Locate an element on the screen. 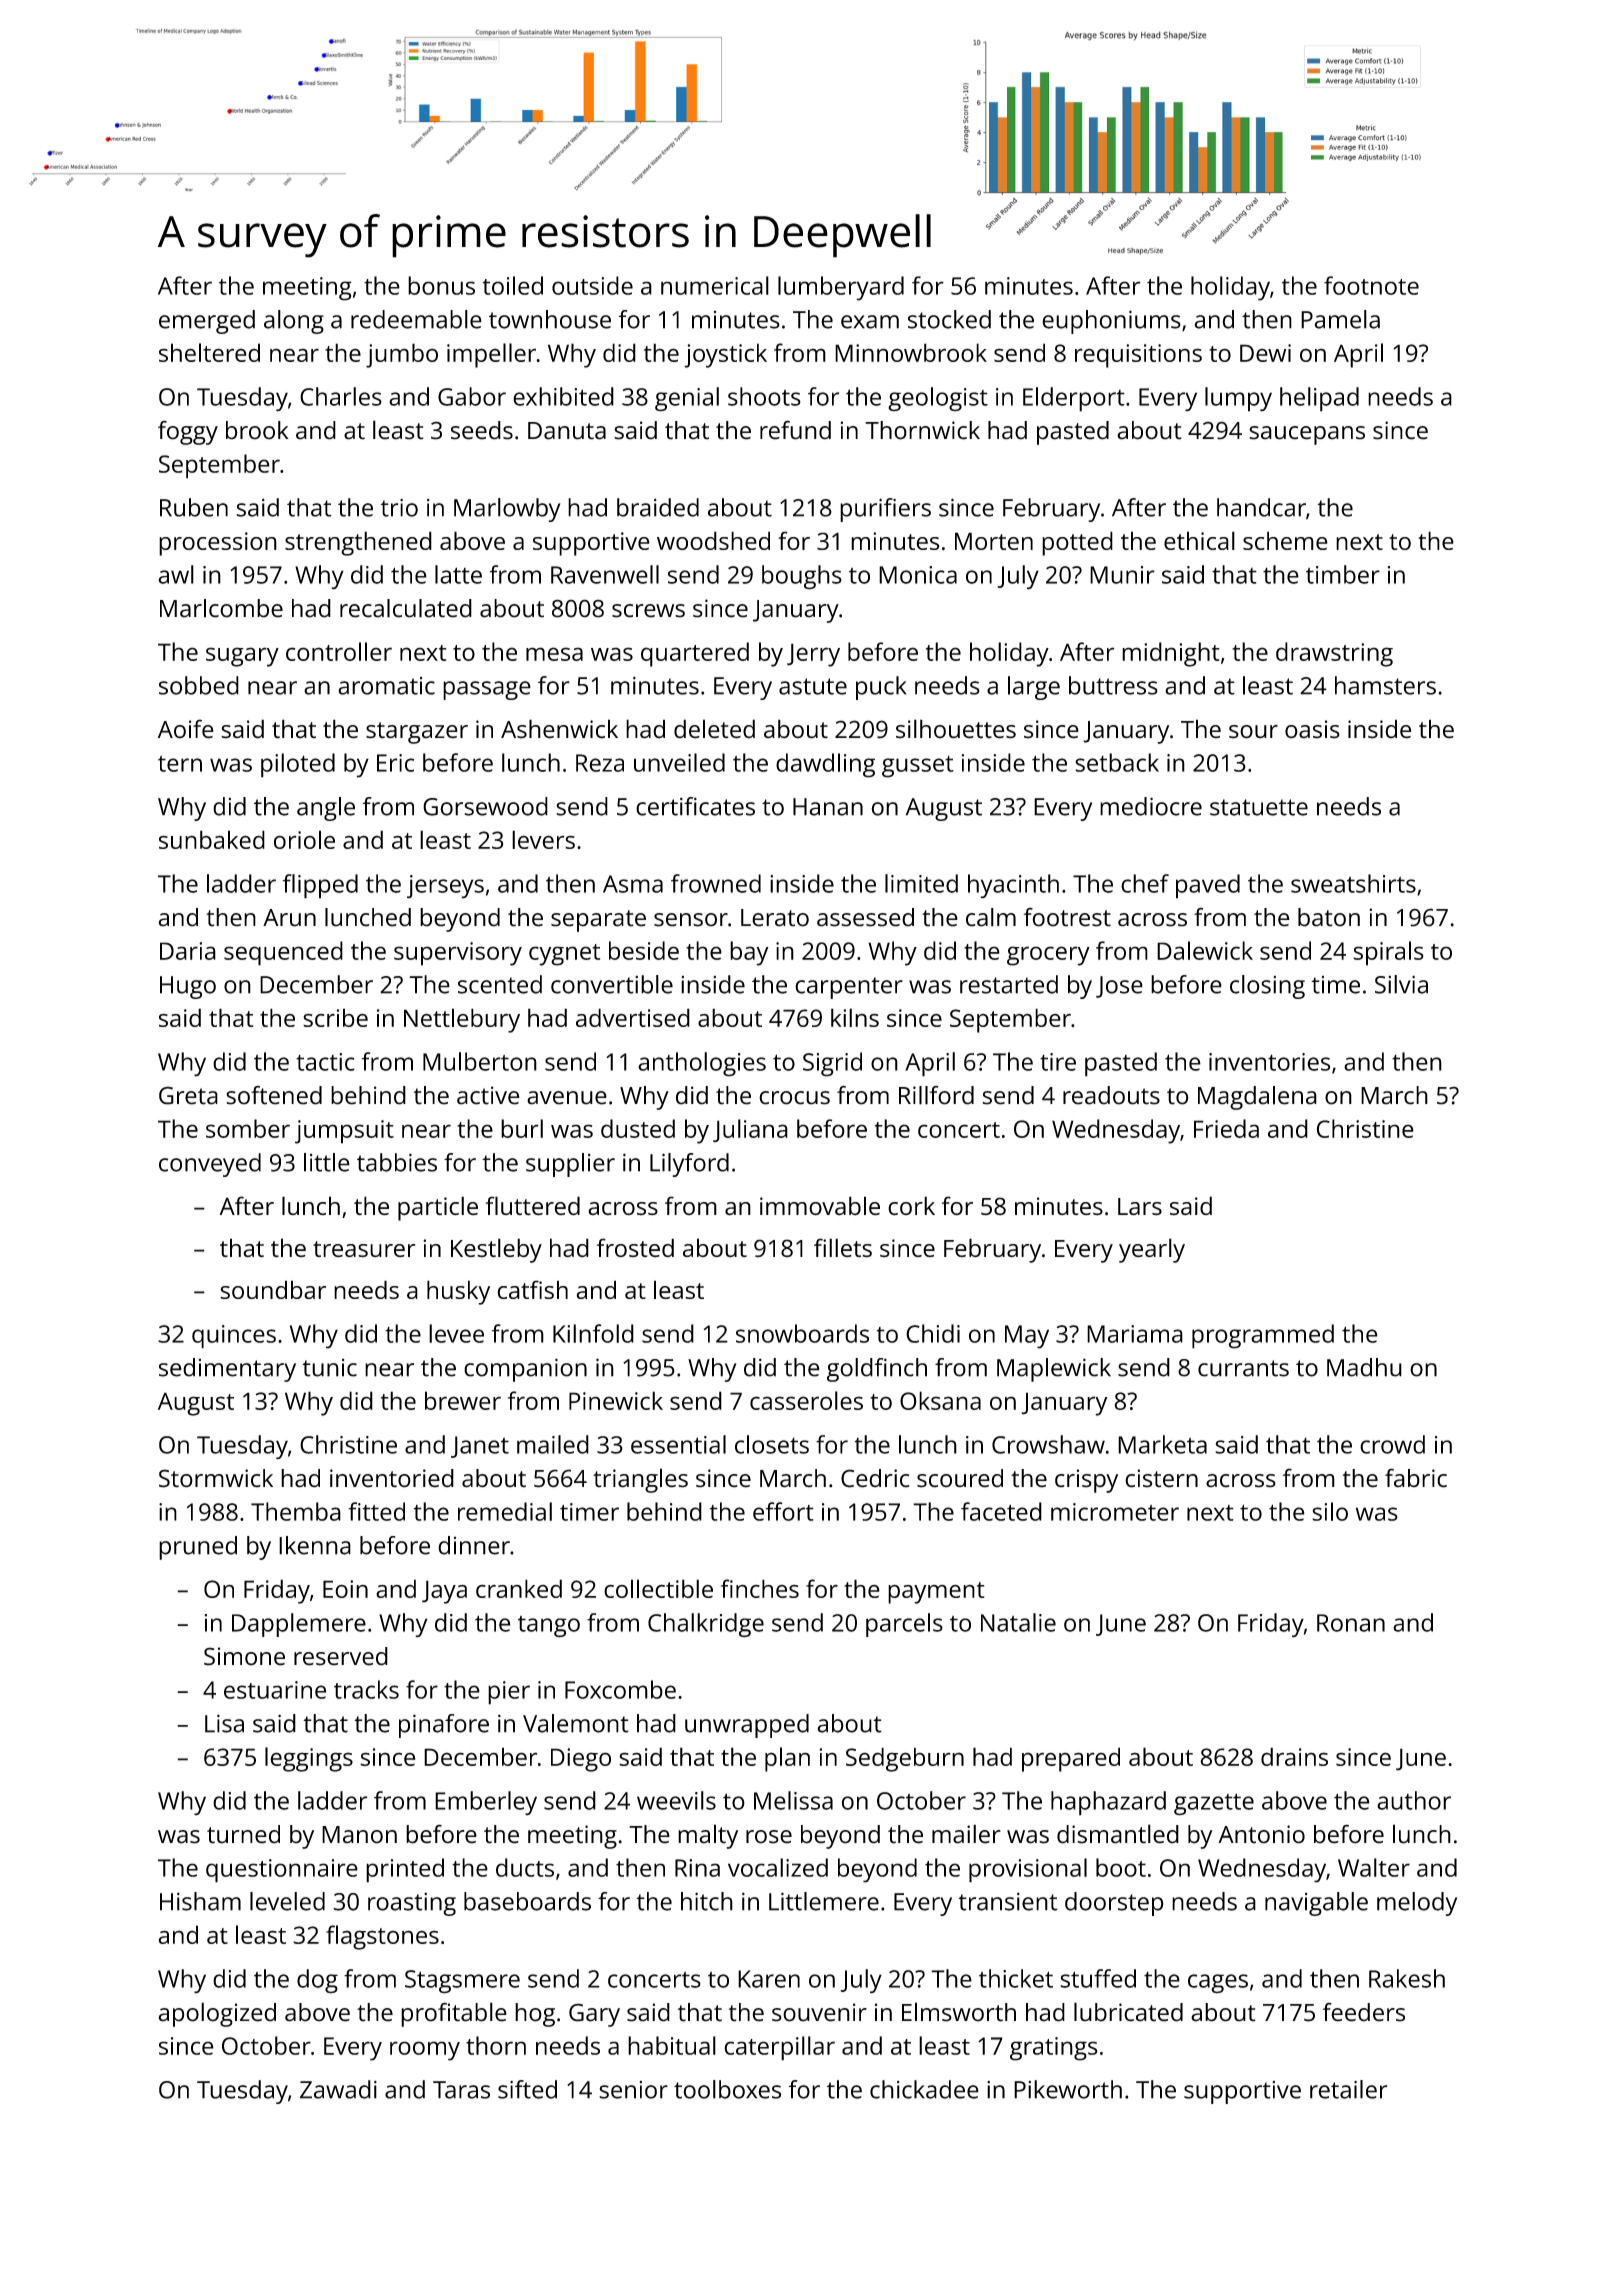 The width and height of the screenshot is (1620, 2292). lumberyard is located at coordinates (841, 288).
